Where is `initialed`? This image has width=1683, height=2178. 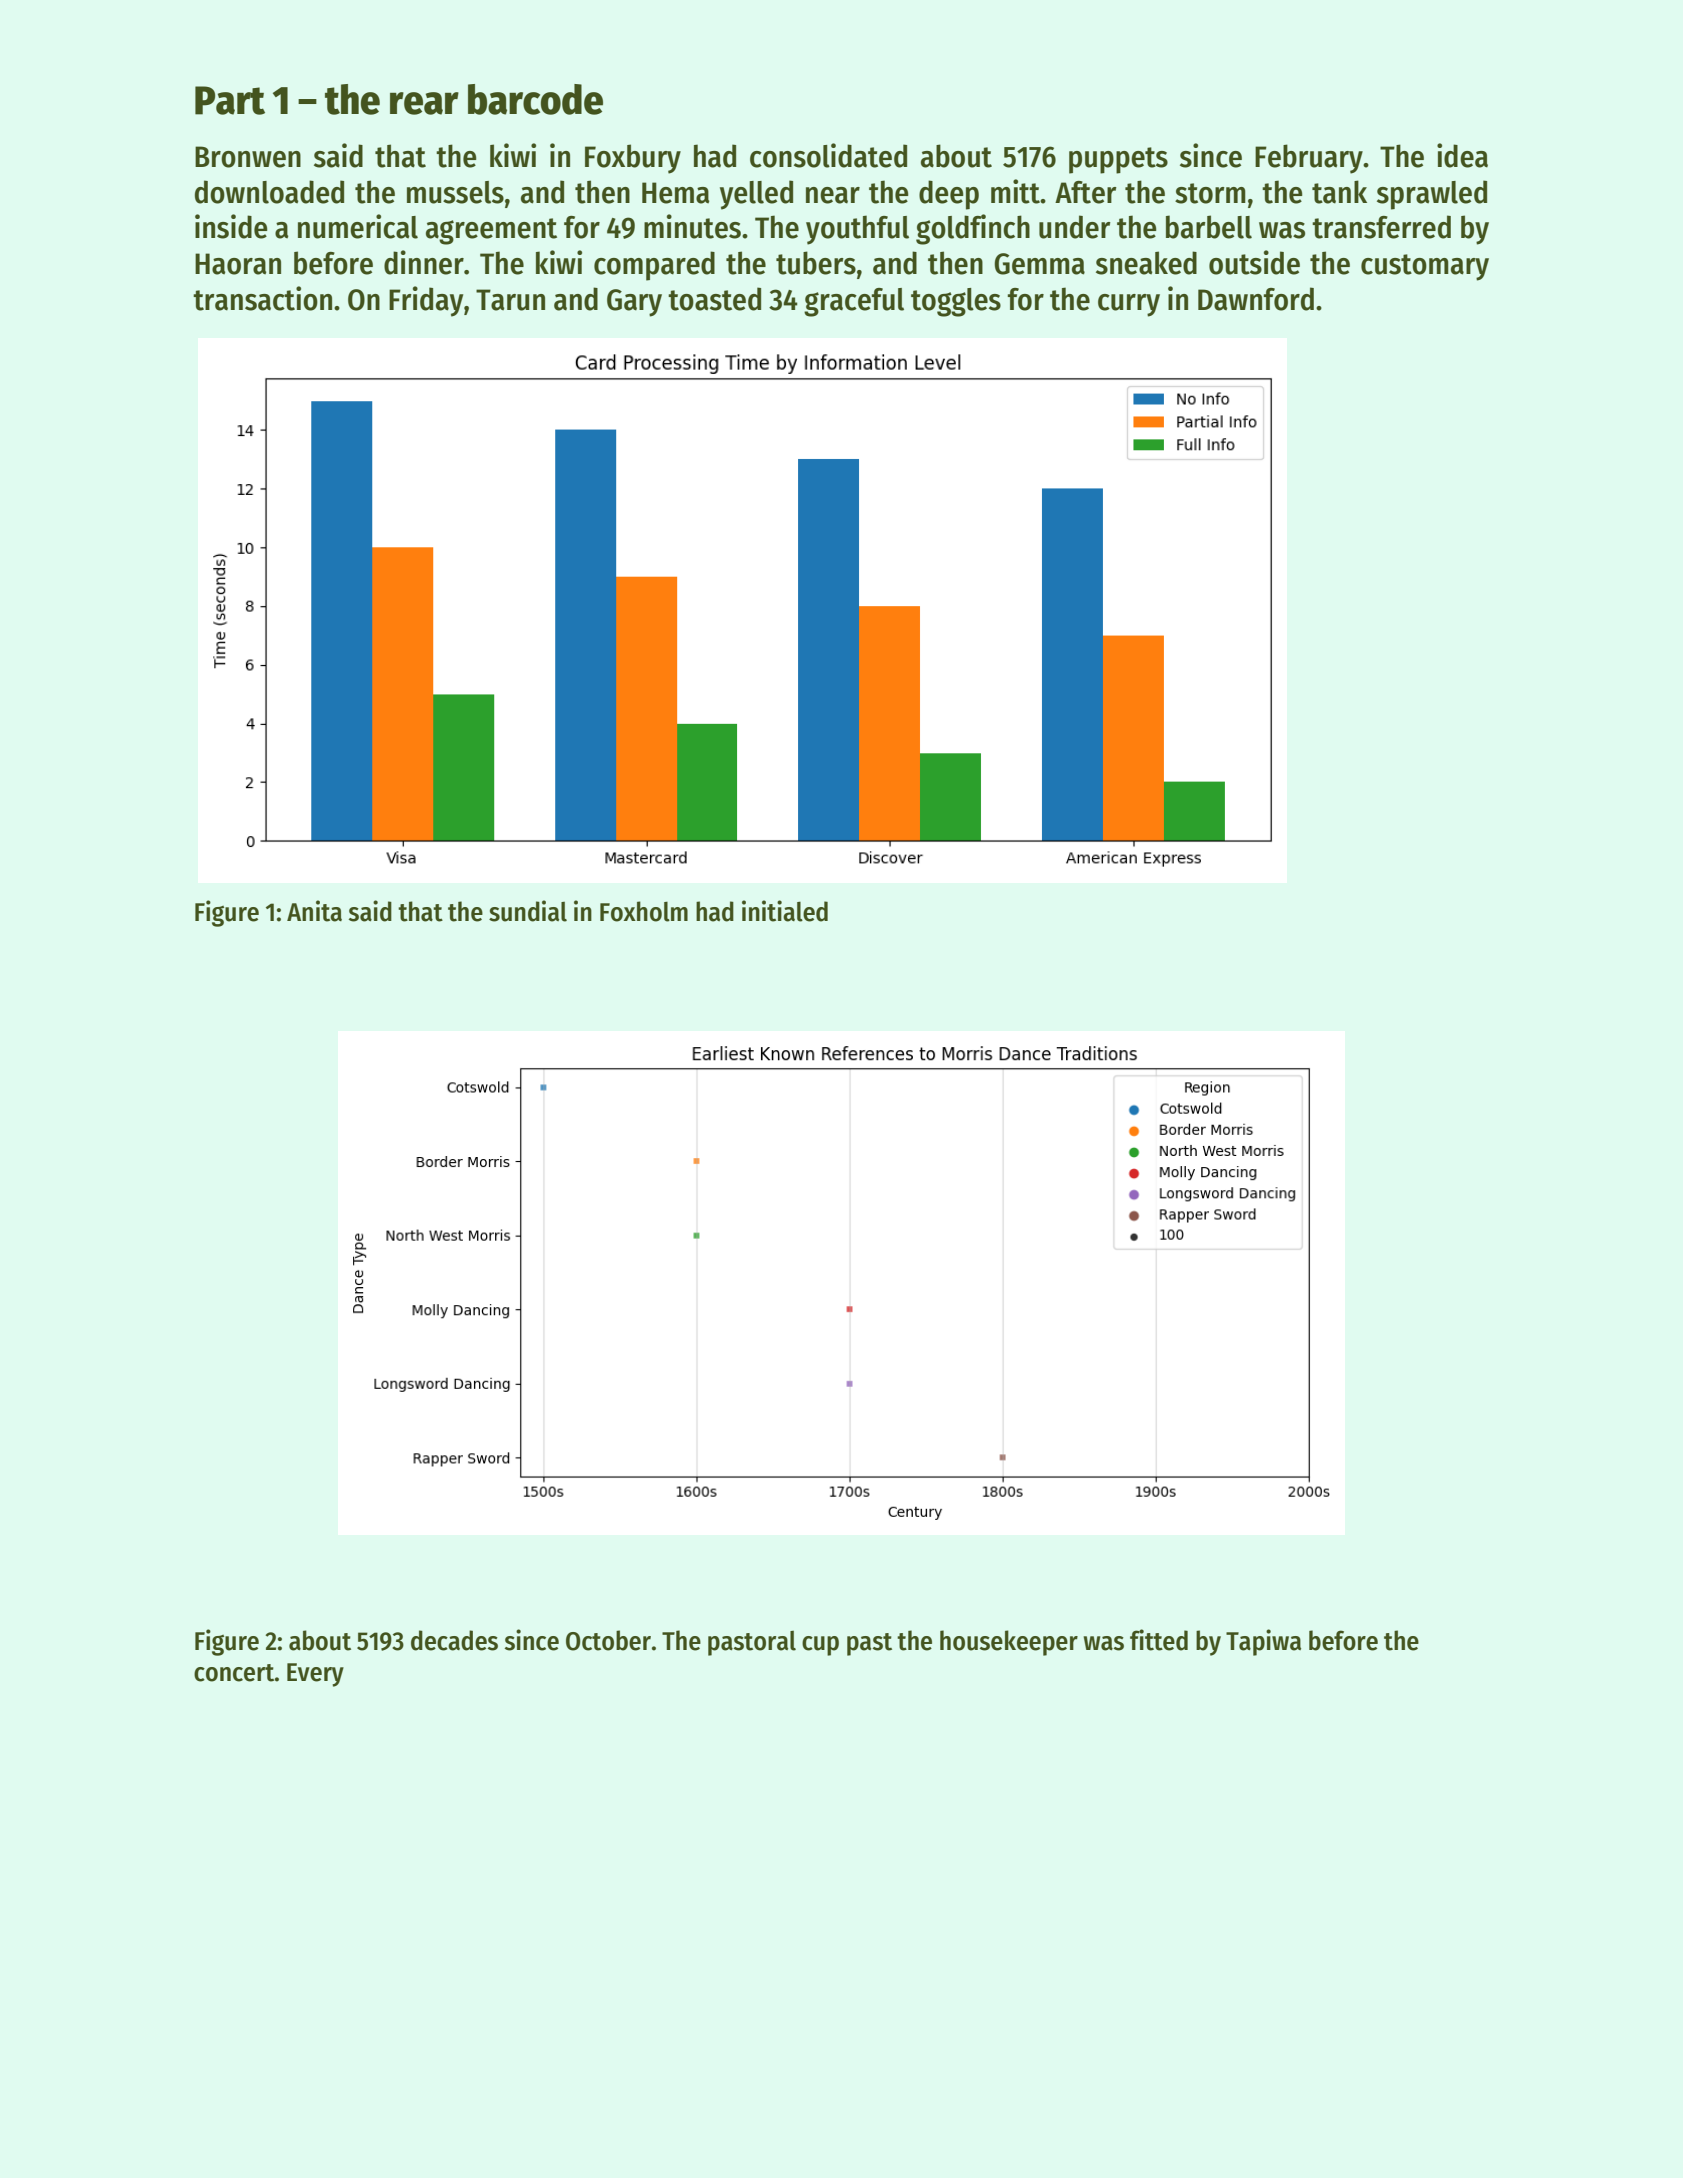 initialed is located at coordinates (785, 911).
